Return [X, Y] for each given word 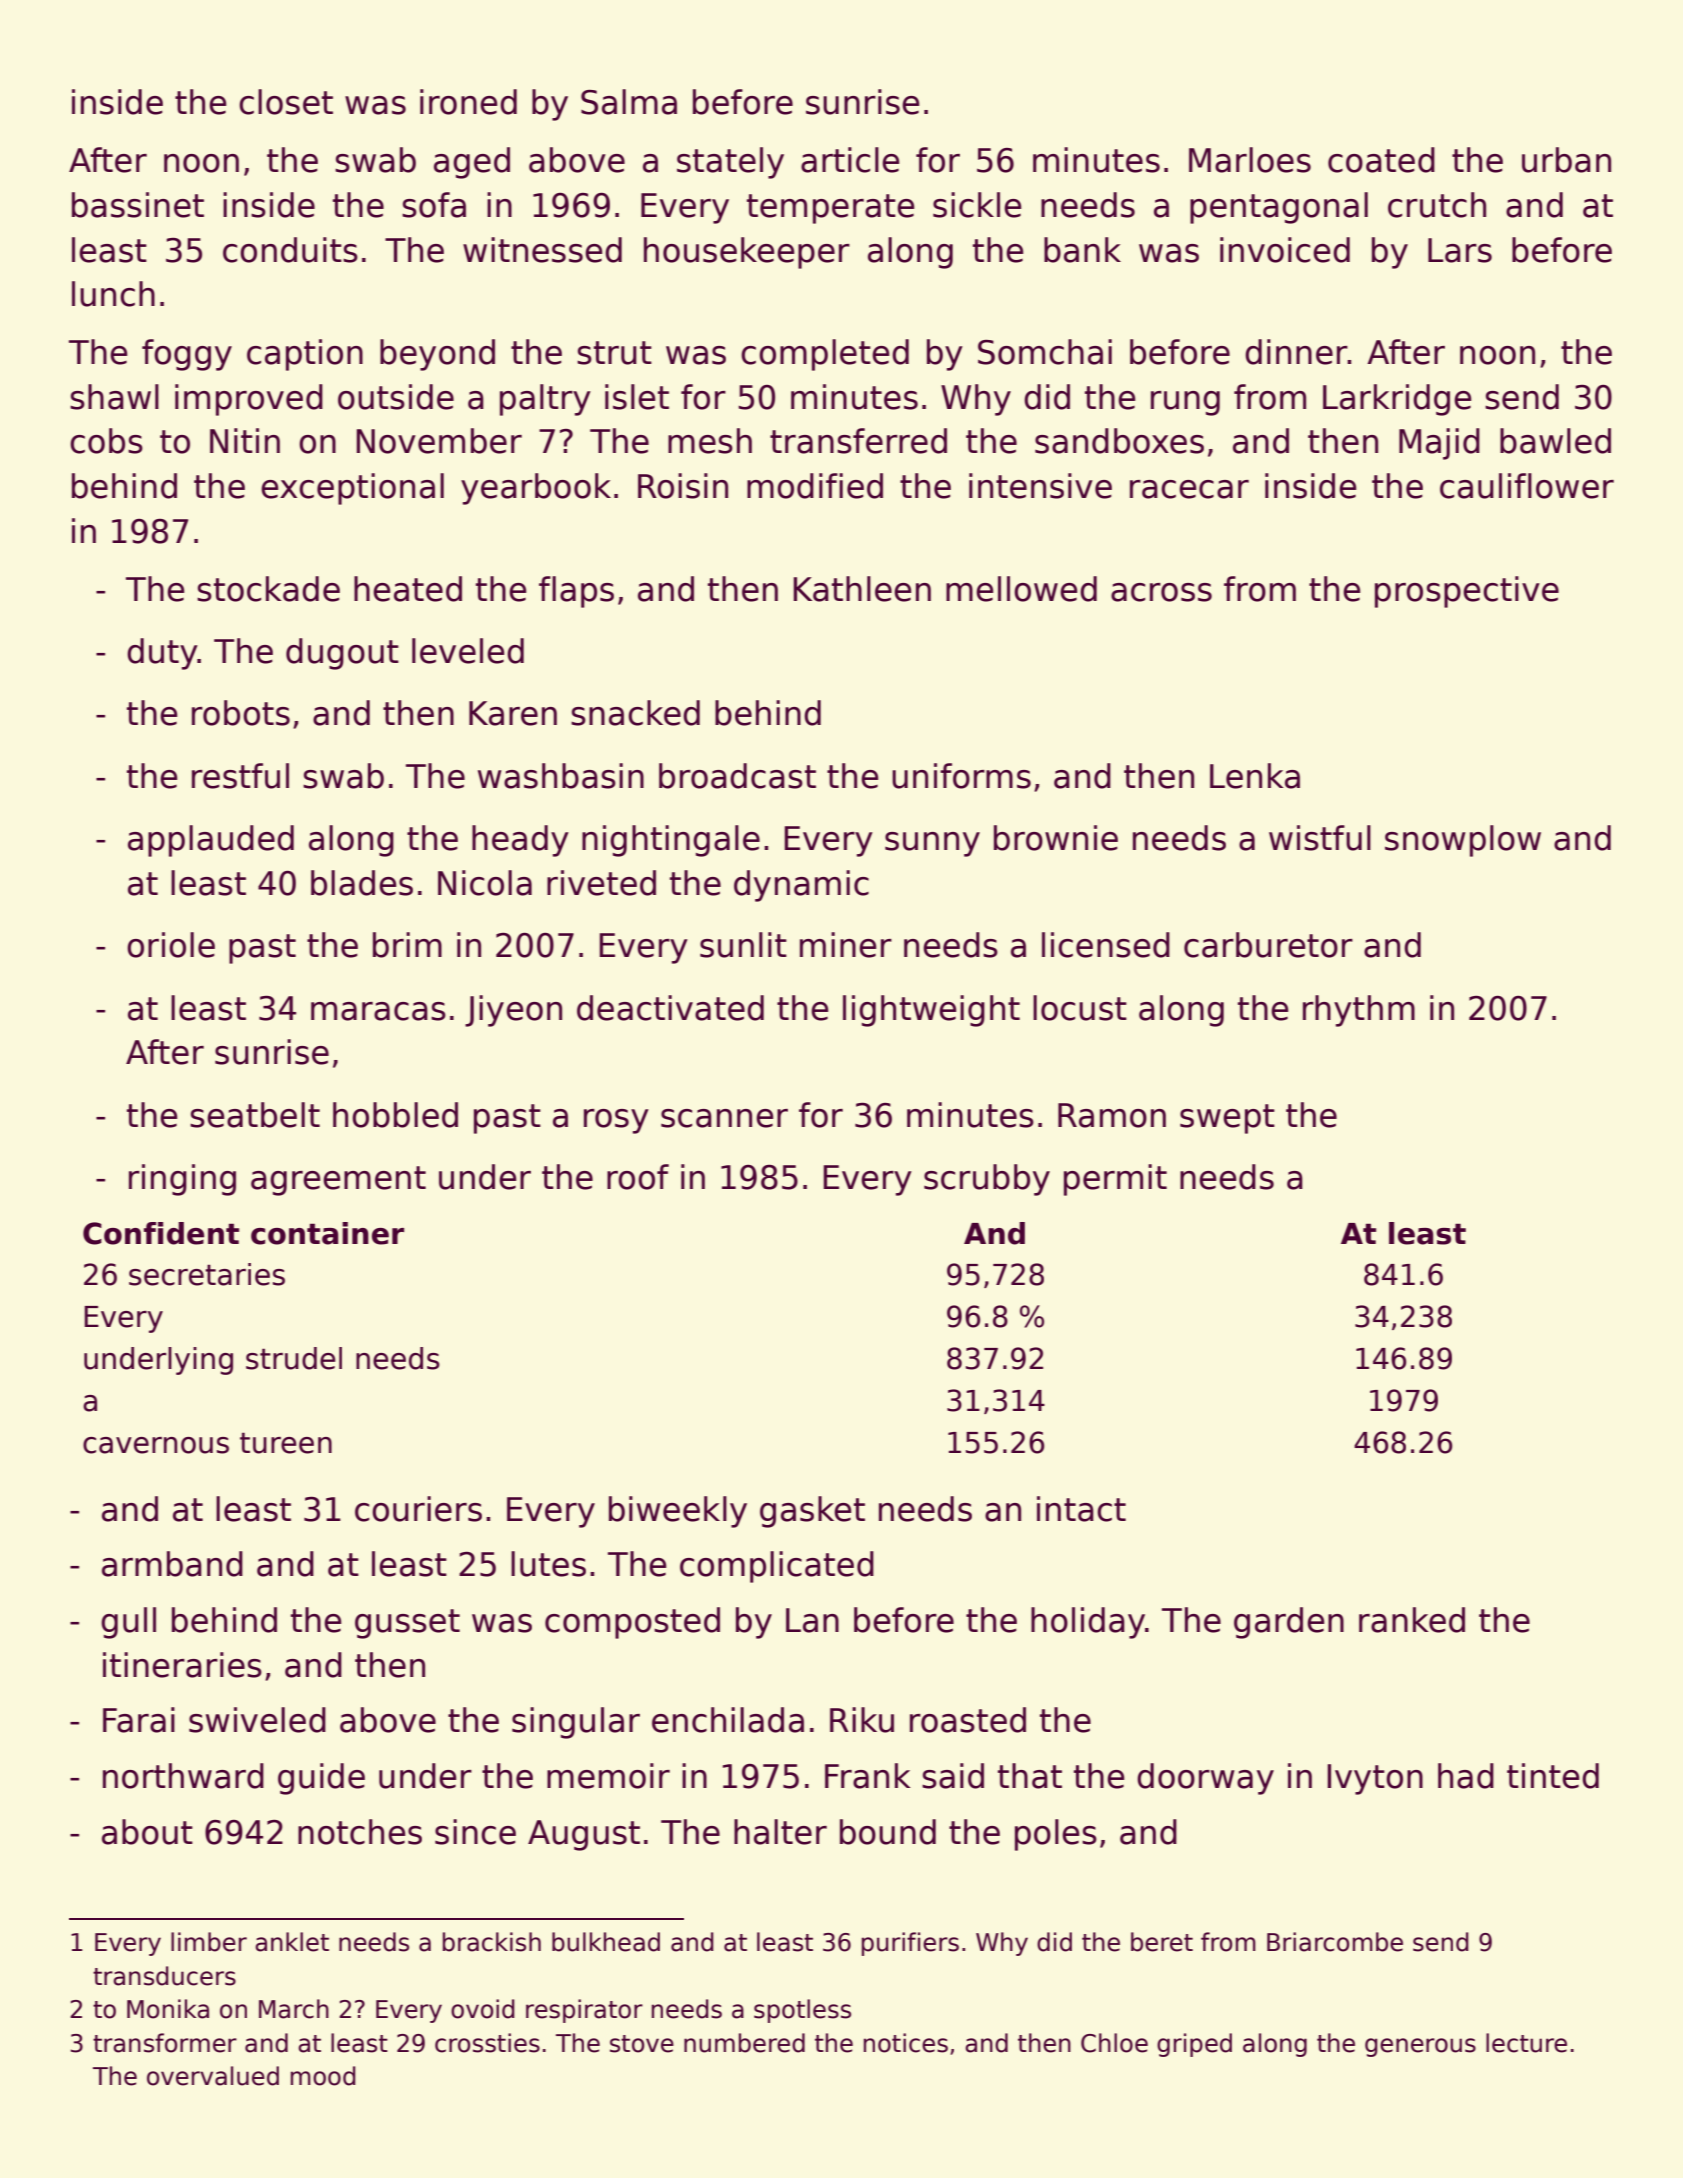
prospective [1467, 592]
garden [1289, 1623]
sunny [932, 844]
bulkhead [606, 1942]
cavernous [156, 1445]
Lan [812, 1620]
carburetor [1268, 945]
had [1466, 1776]
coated [1381, 160]
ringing [182, 1180]
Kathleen [862, 589]
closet [286, 102]
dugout [342, 654]
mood [323, 2076]
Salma [629, 102]
